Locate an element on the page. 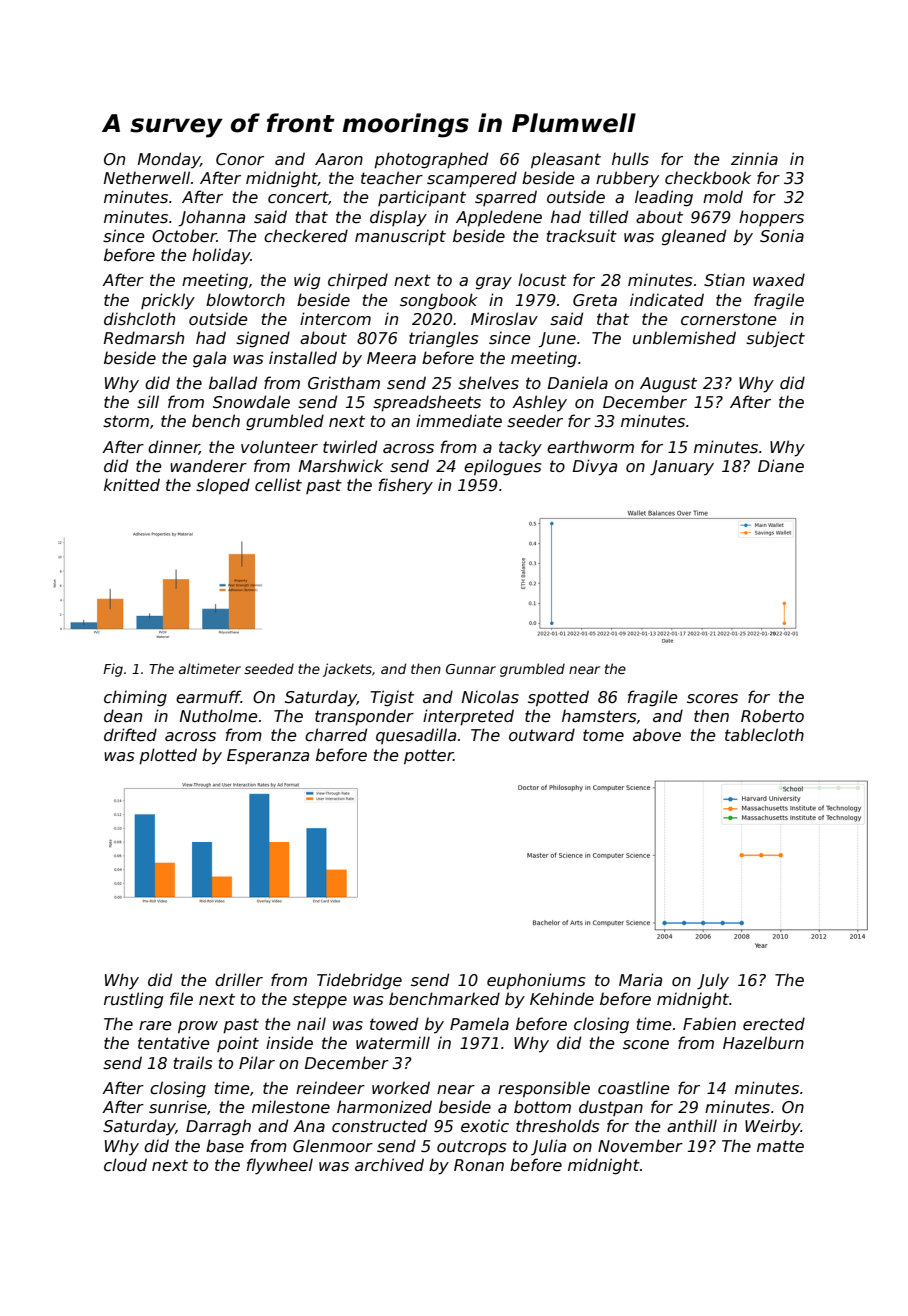 The height and width of the image is (1316, 908). archived is located at coordinates (389, 1165).
